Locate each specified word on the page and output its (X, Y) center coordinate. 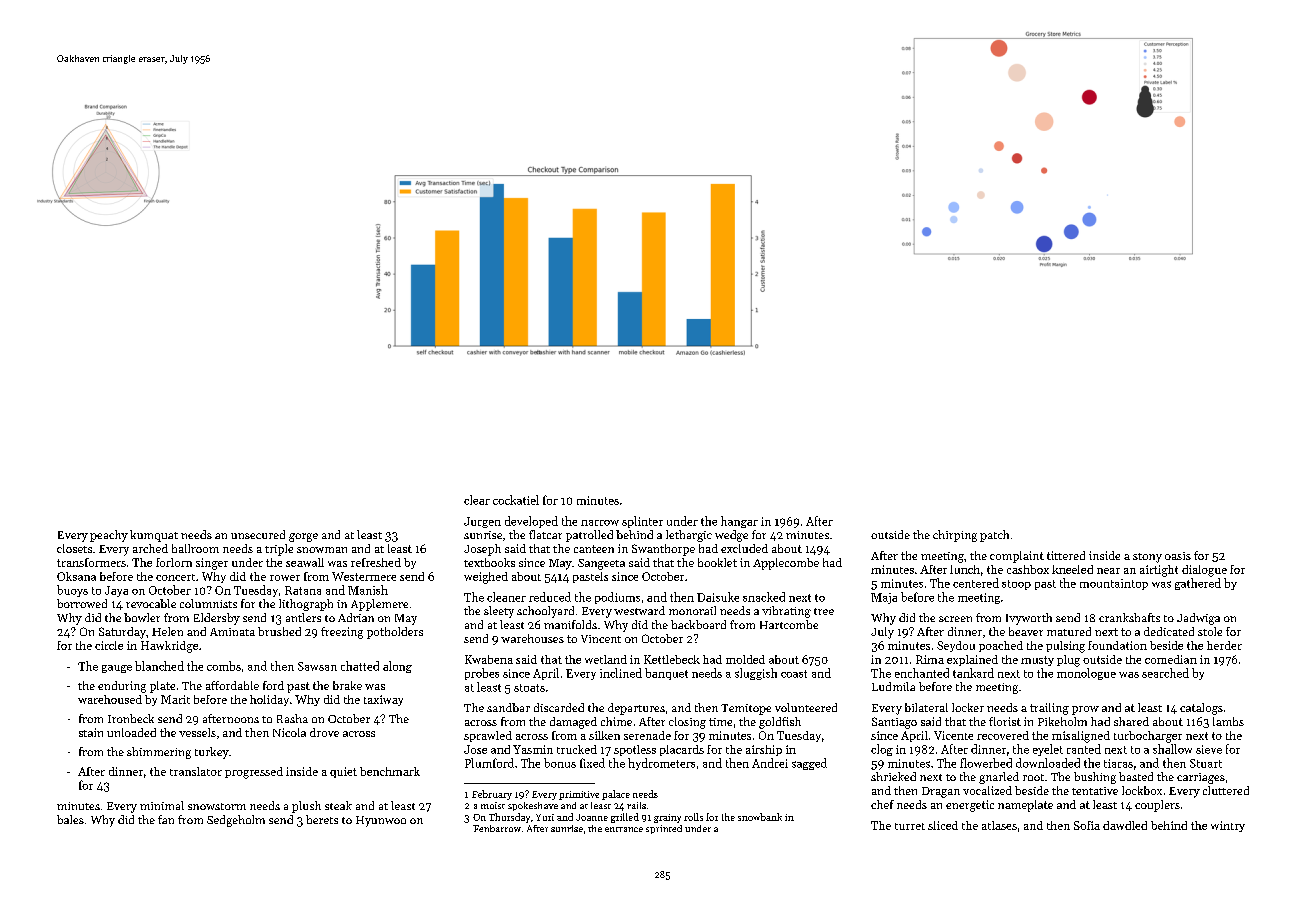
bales (70, 819)
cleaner (506, 597)
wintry (1228, 826)
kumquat (154, 536)
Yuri (545, 817)
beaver (1026, 631)
